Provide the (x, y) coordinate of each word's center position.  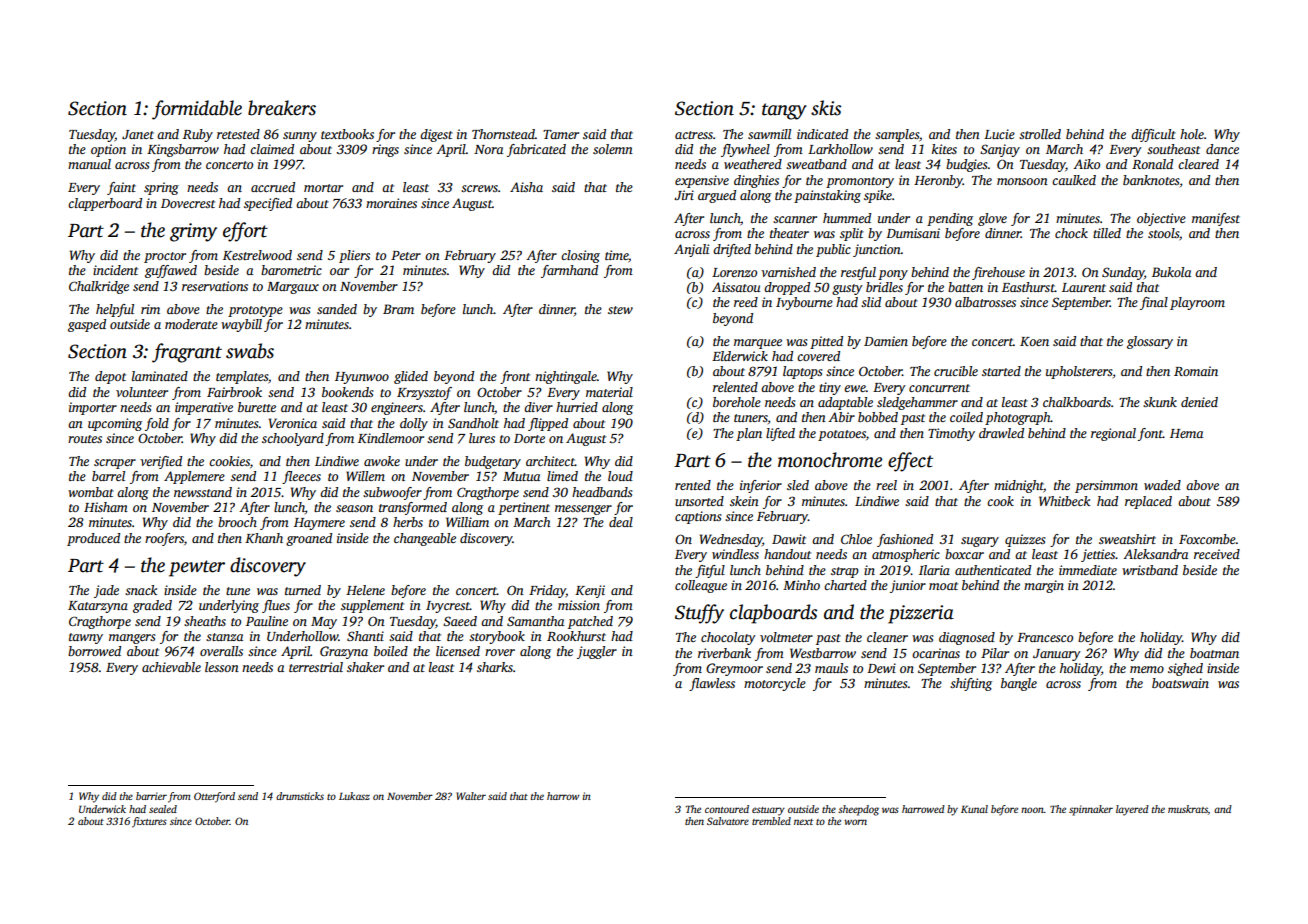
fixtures (149, 822)
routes (85, 439)
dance (1222, 149)
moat (943, 586)
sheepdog (858, 810)
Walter (471, 796)
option (108, 150)
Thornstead (503, 134)
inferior (761, 486)
